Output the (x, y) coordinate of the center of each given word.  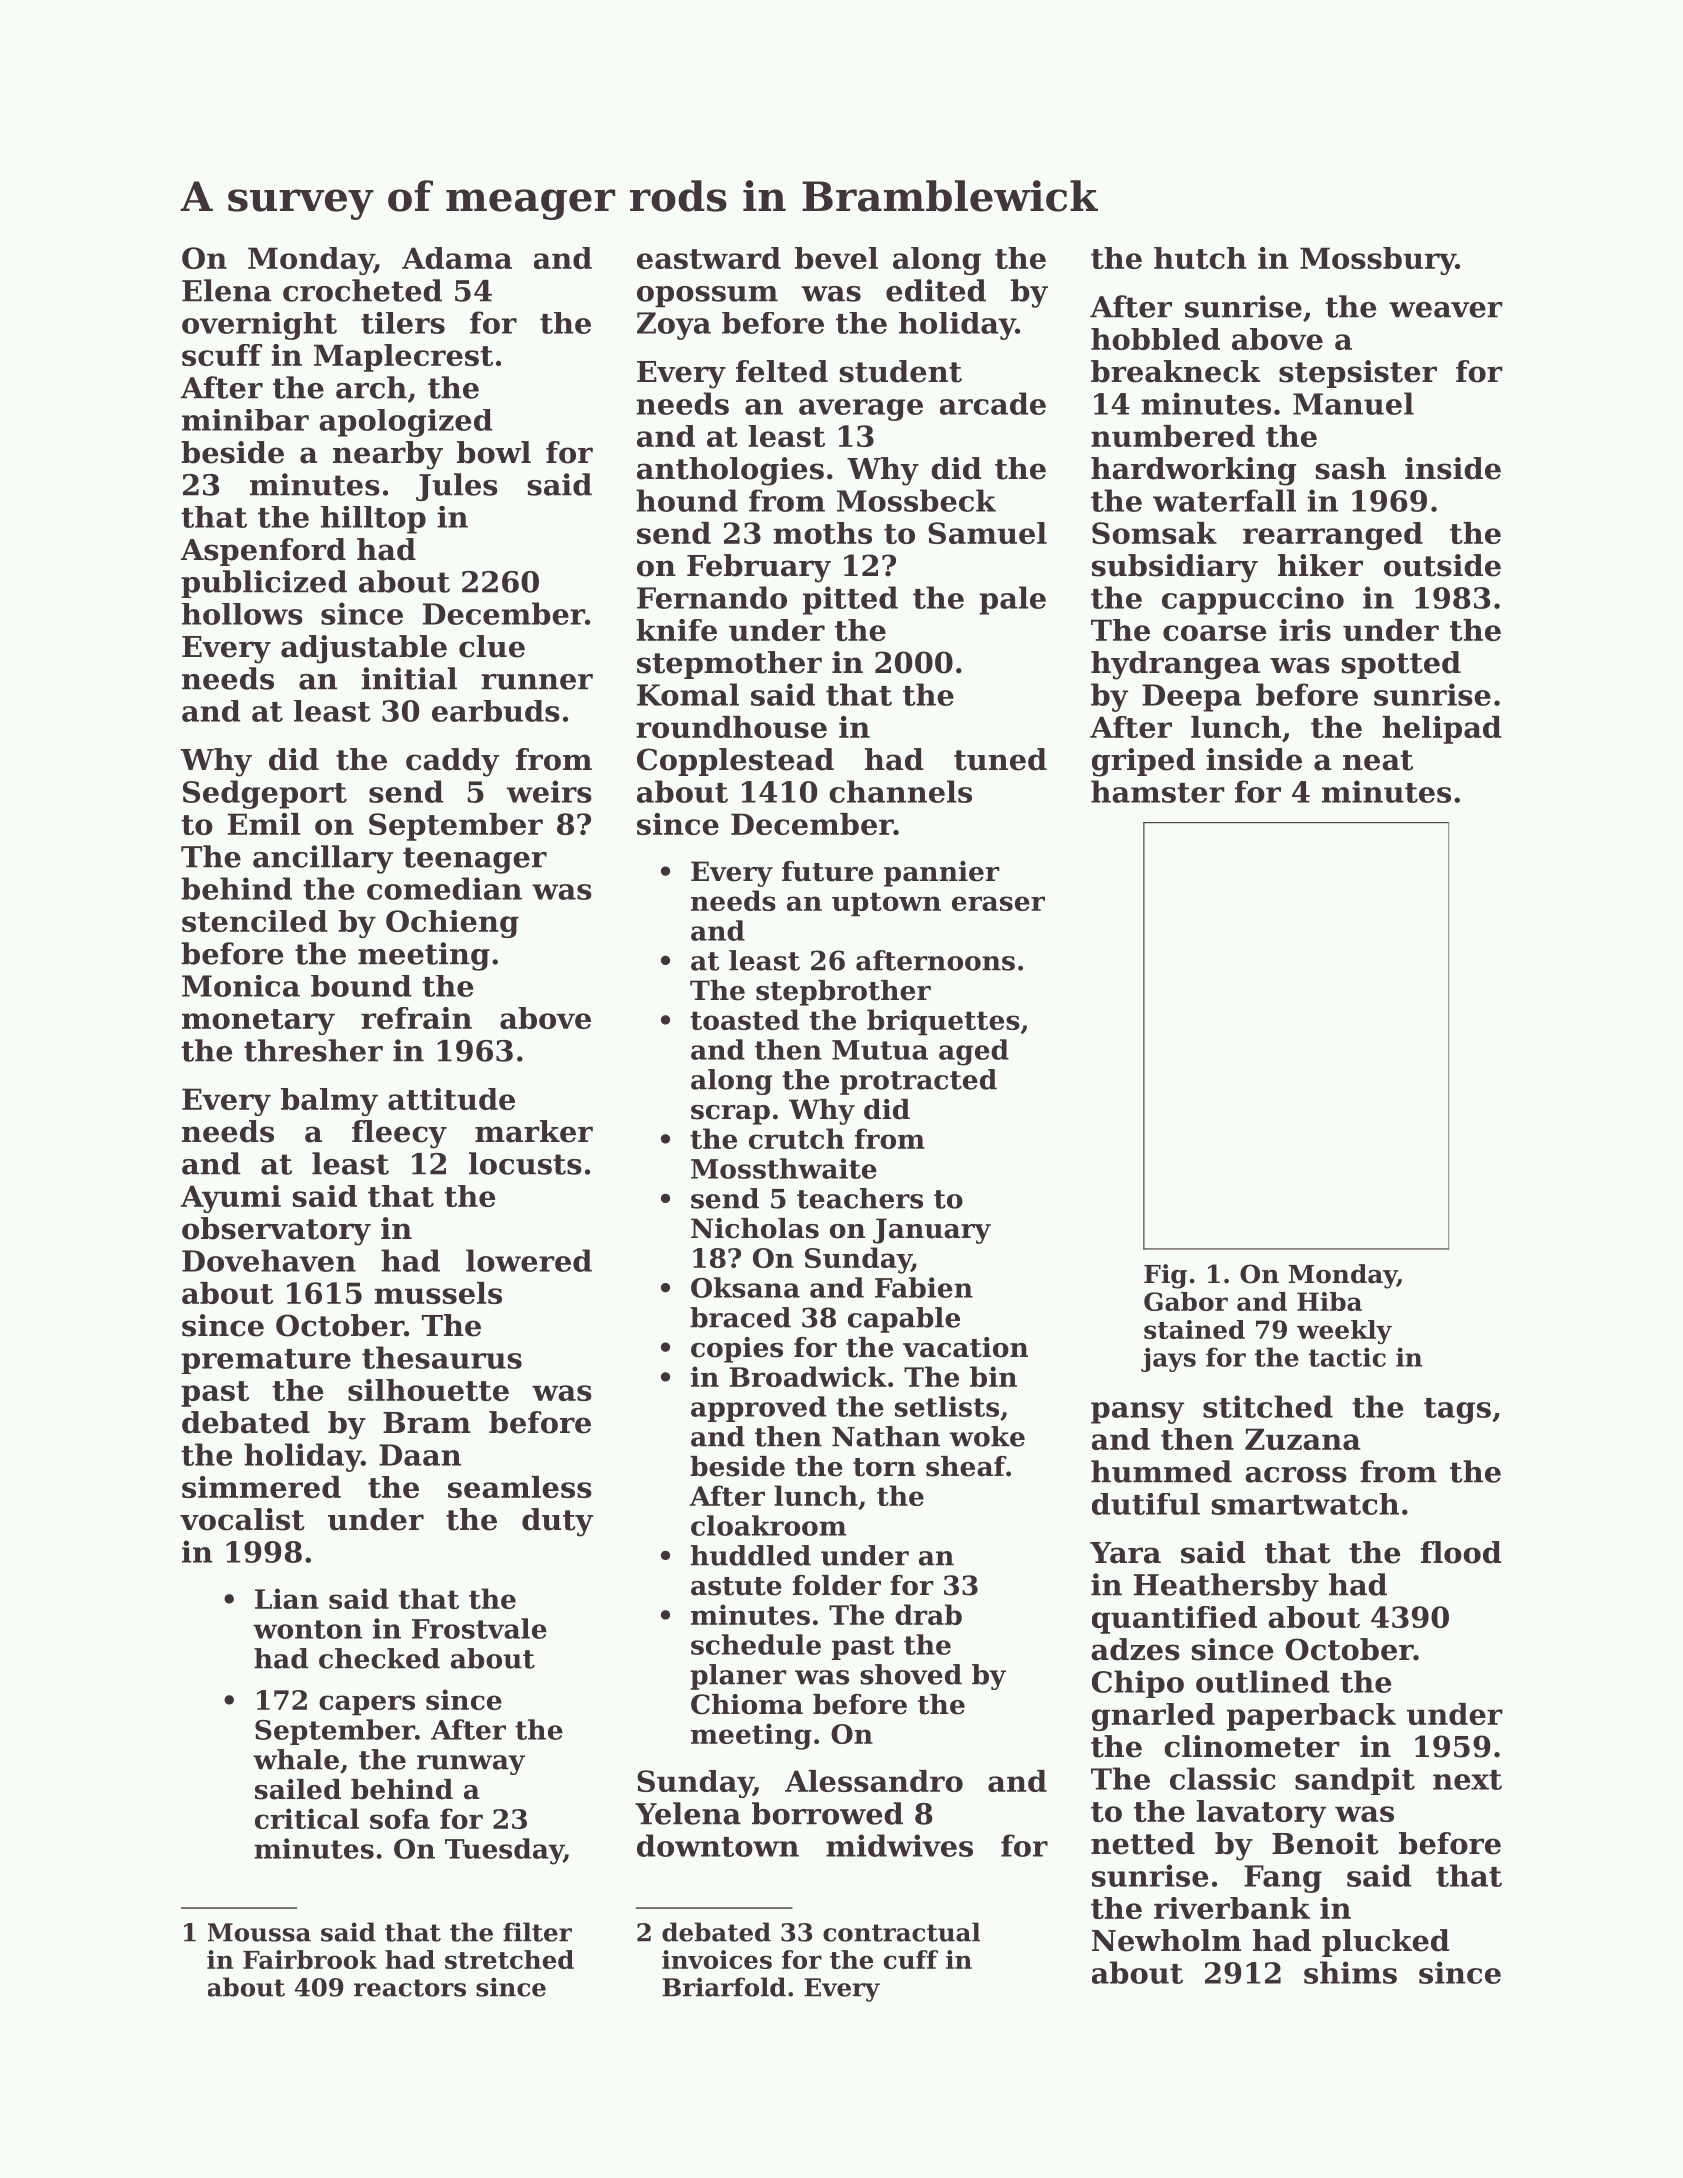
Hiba (1329, 1301)
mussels (438, 1293)
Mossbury (1378, 261)
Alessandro (874, 1781)
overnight (259, 326)
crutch (796, 1138)
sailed (298, 1789)
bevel (836, 258)
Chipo (1138, 1684)
